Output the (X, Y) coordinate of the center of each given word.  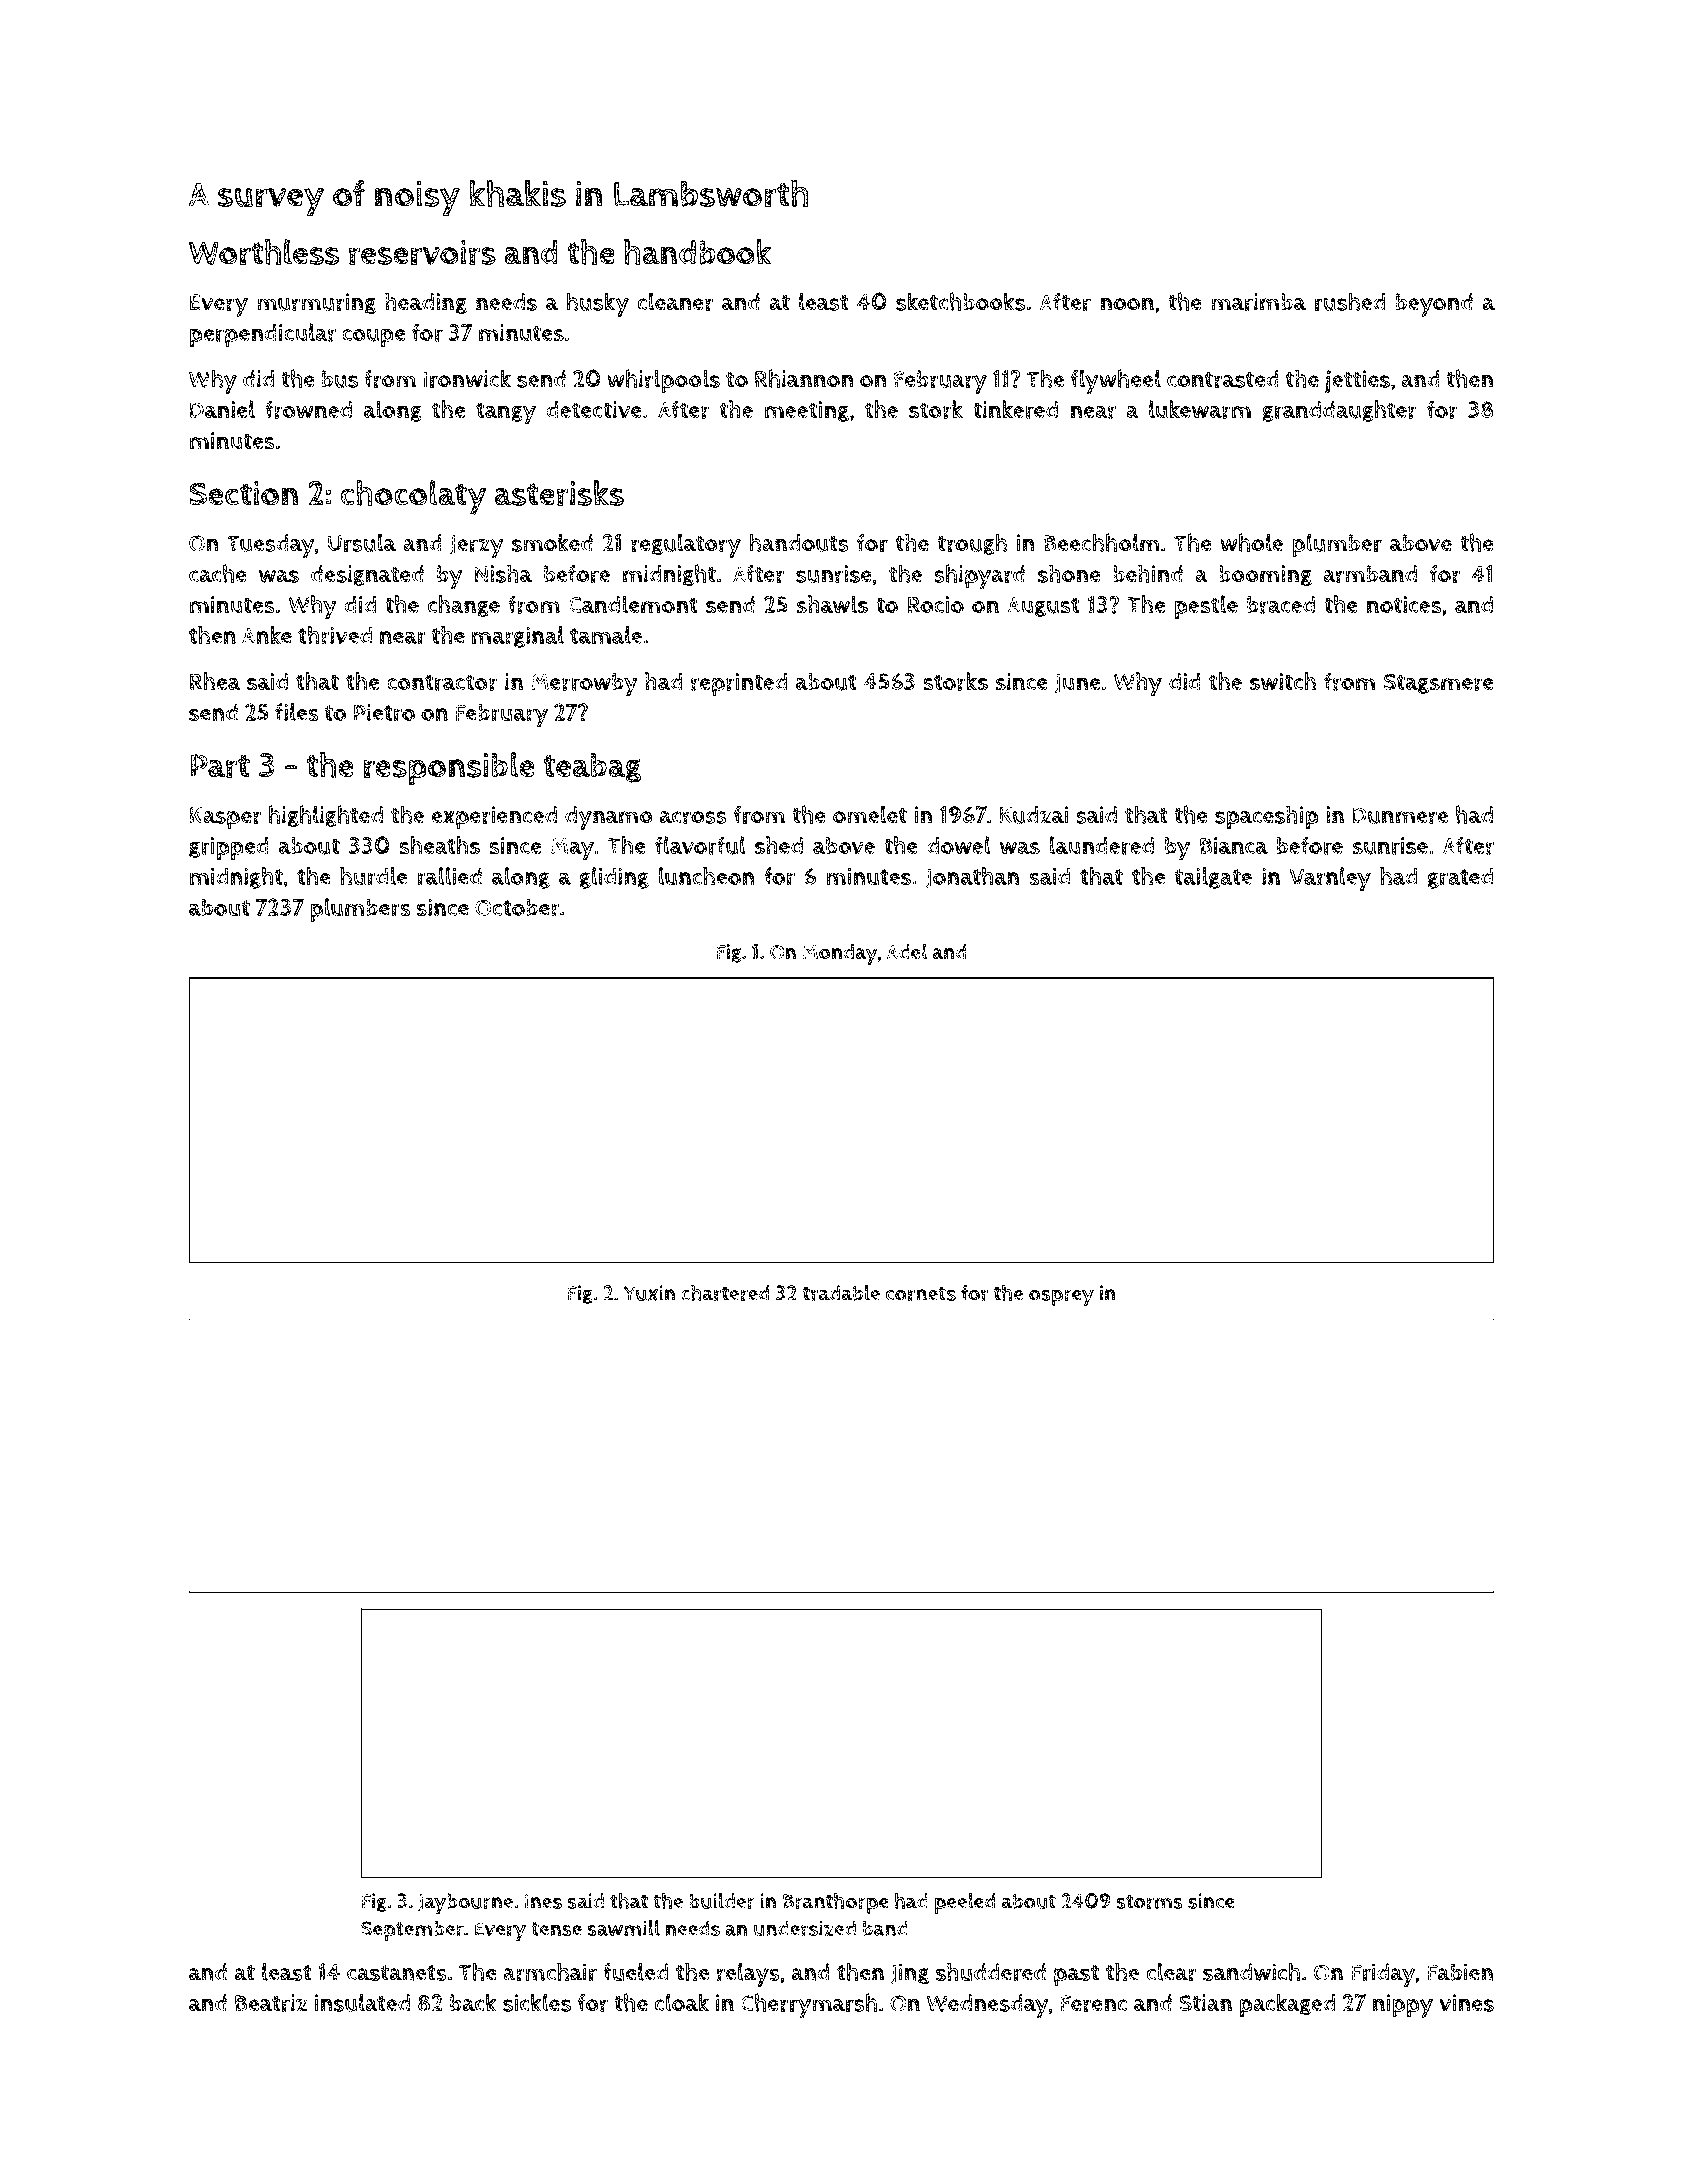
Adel (907, 951)
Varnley (1330, 879)
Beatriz (271, 2003)
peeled (965, 1903)
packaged (1287, 2005)
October (517, 908)
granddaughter (1339, 411)
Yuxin (649, 1293)
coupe (374, 338)
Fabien (1460, 1972)
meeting (807, 411)
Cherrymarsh (808, 2005)
